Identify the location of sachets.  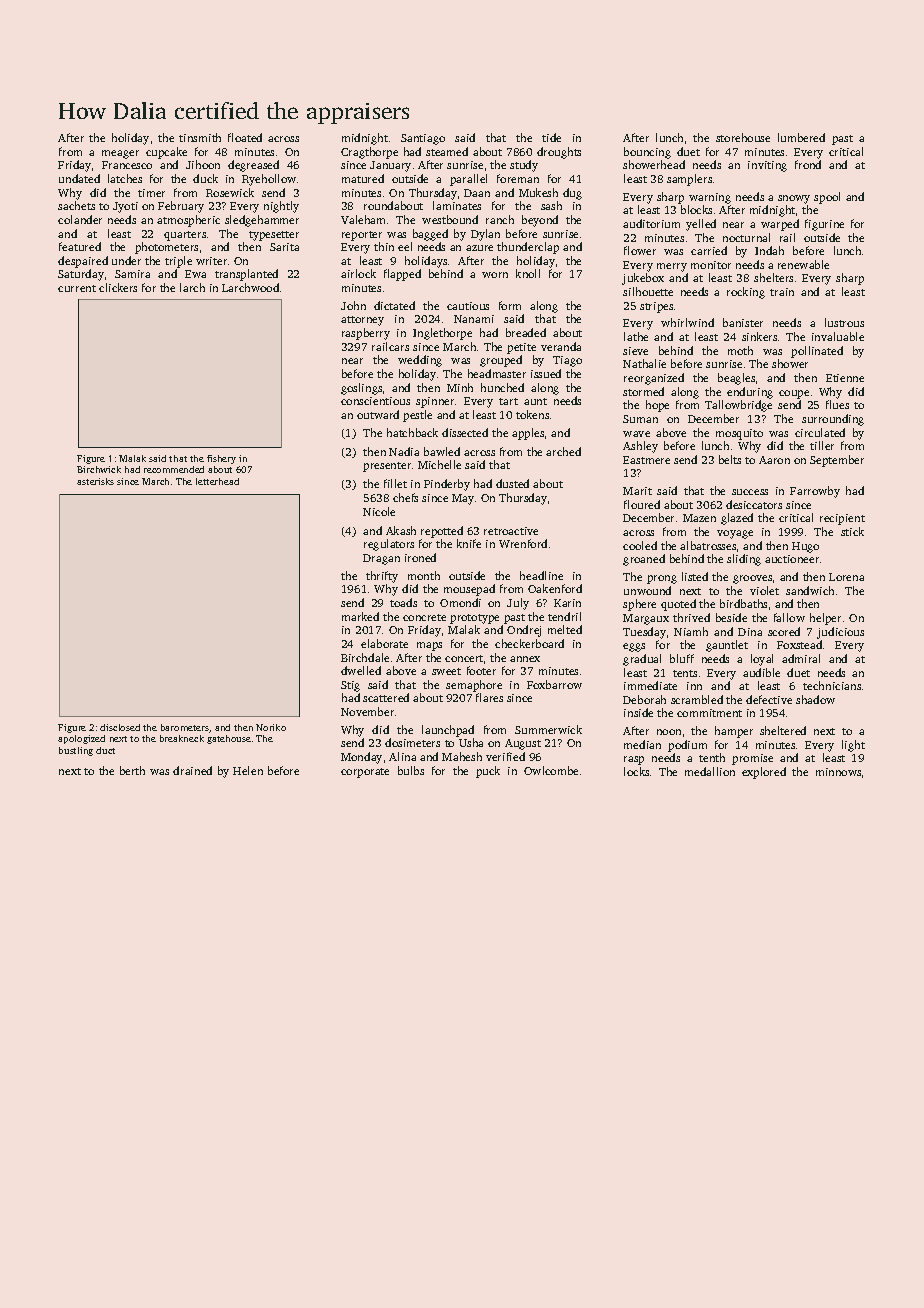
(76, 205).
